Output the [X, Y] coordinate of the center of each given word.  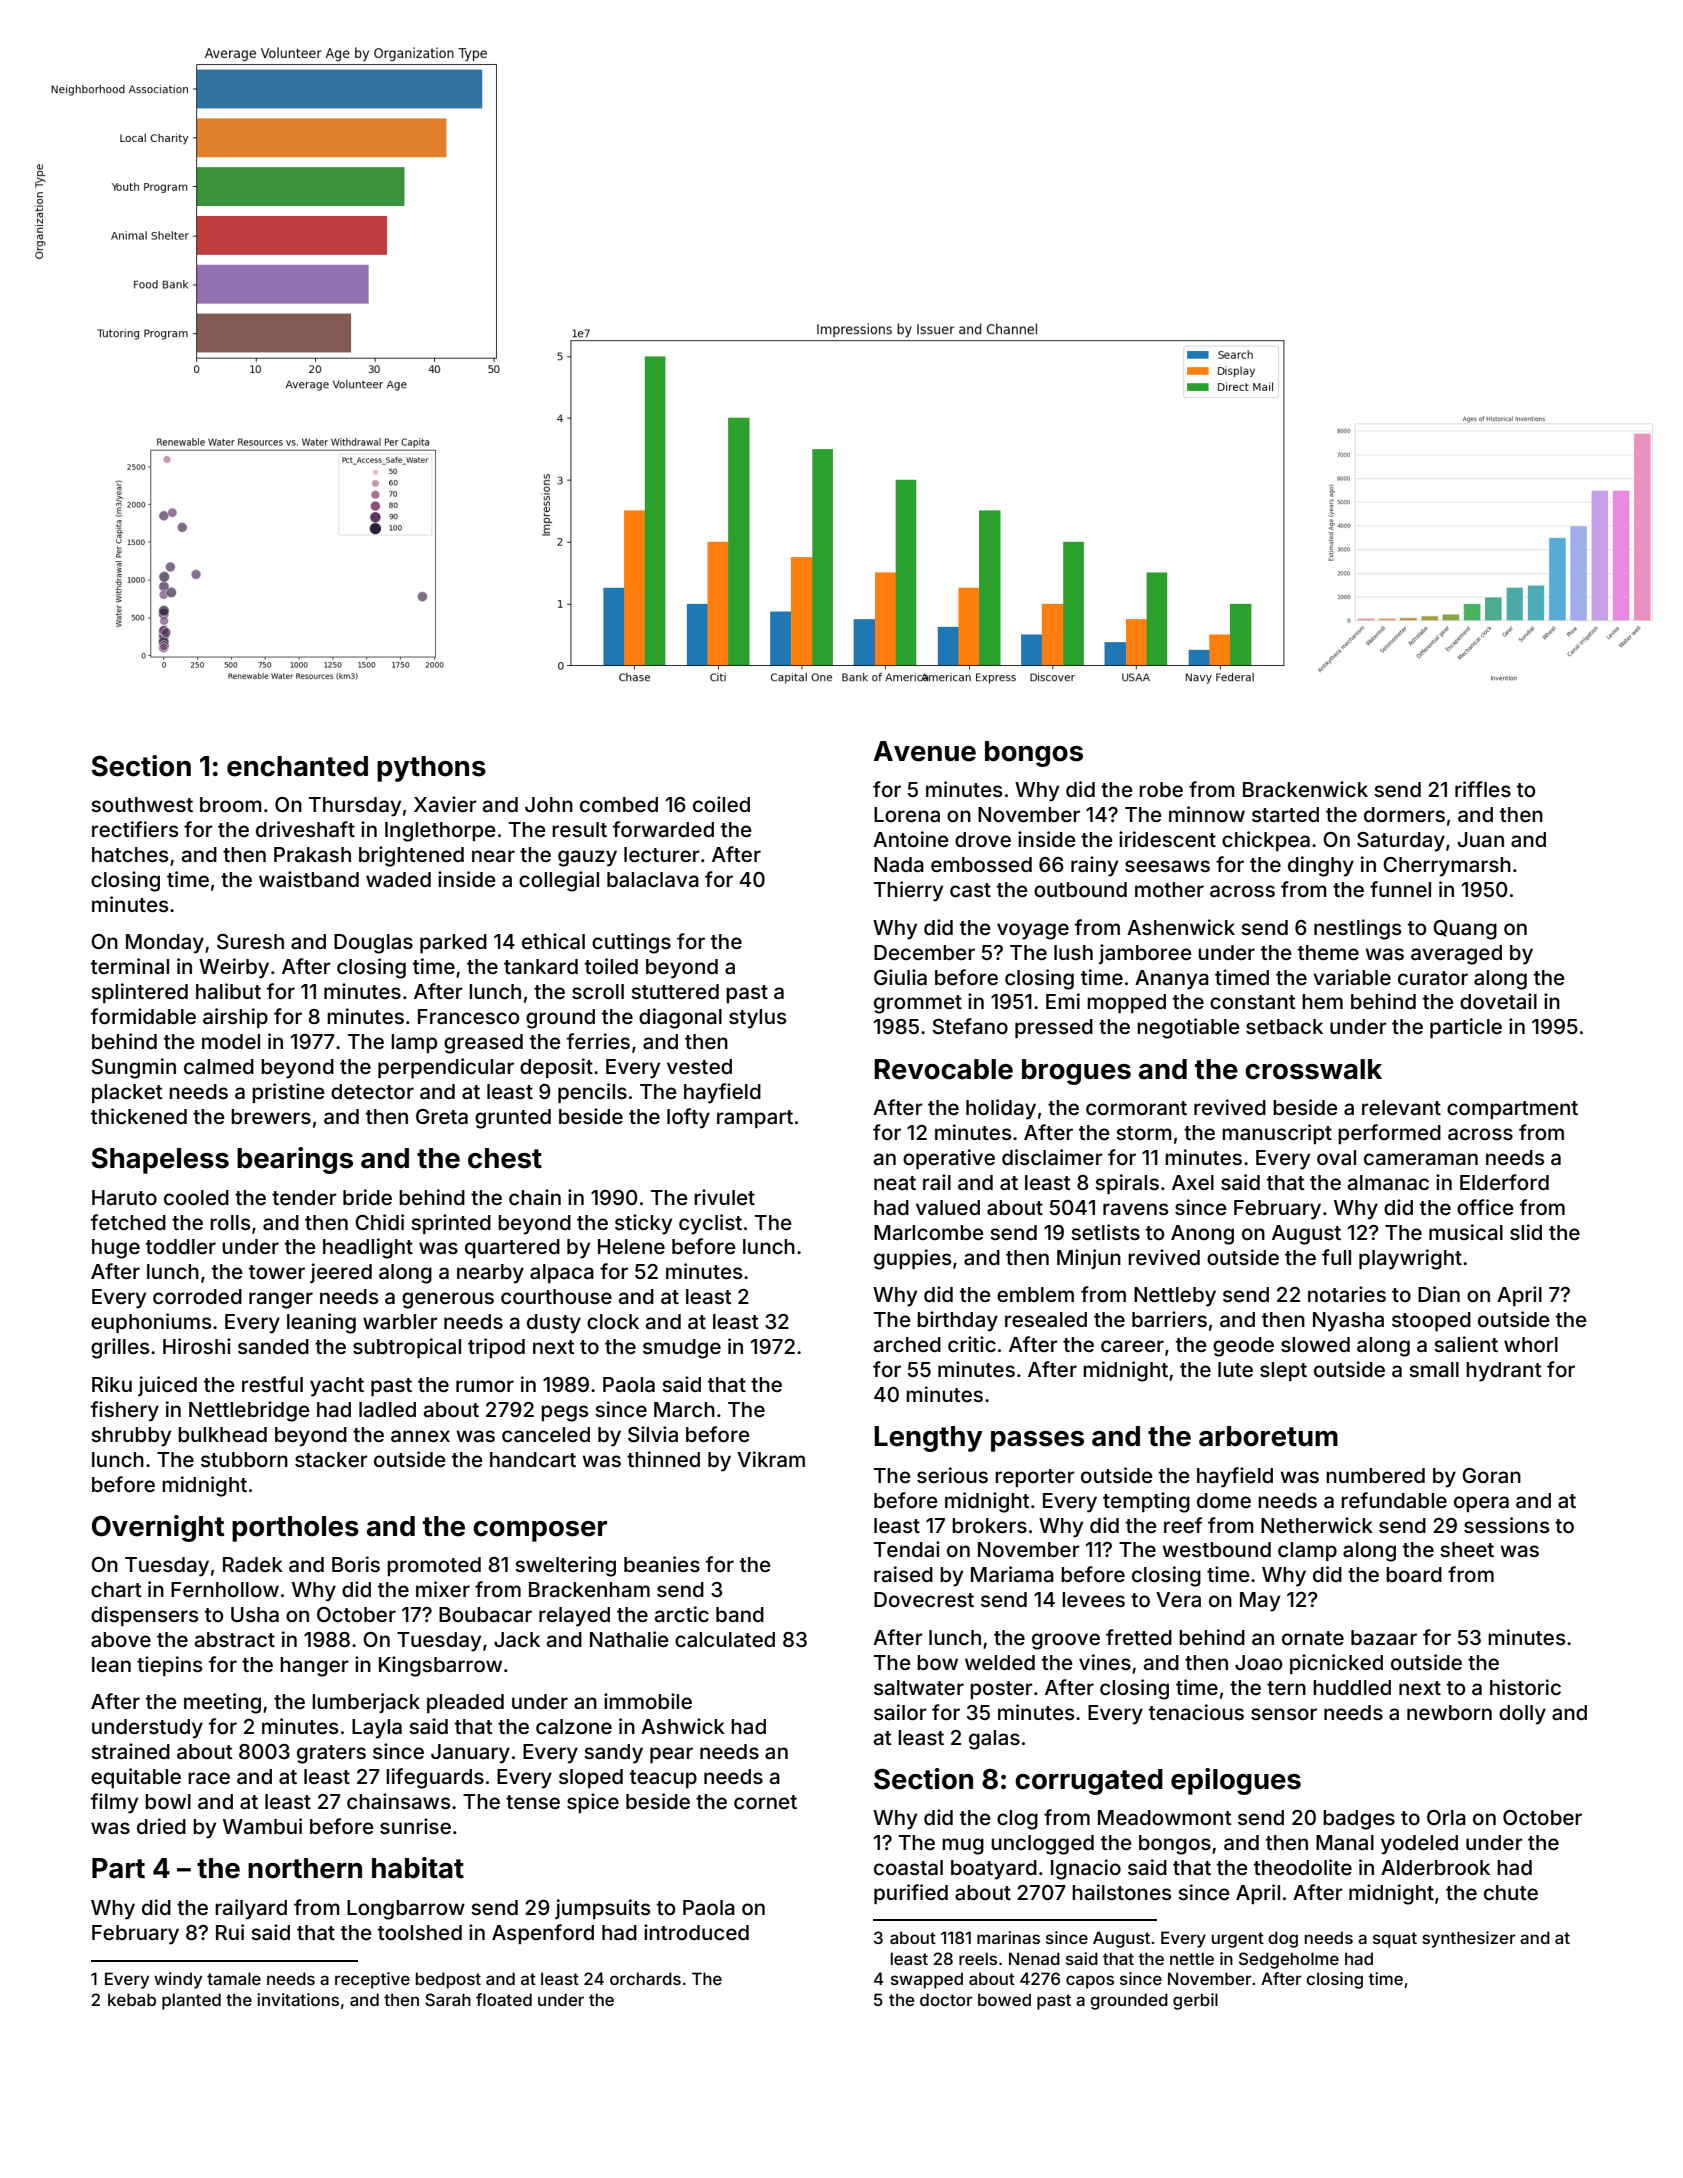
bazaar [1384, 1637]
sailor [900, 1712]
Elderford [1504, 1182]
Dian [1439, 1294]
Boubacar [485, 1614]
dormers [1404, 814]
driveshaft [305, 829]
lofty [688, 1118]
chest [505, 1158]
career [1132, 1346]
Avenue [924, 751]
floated [504, 1999]
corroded [197, 1296]
